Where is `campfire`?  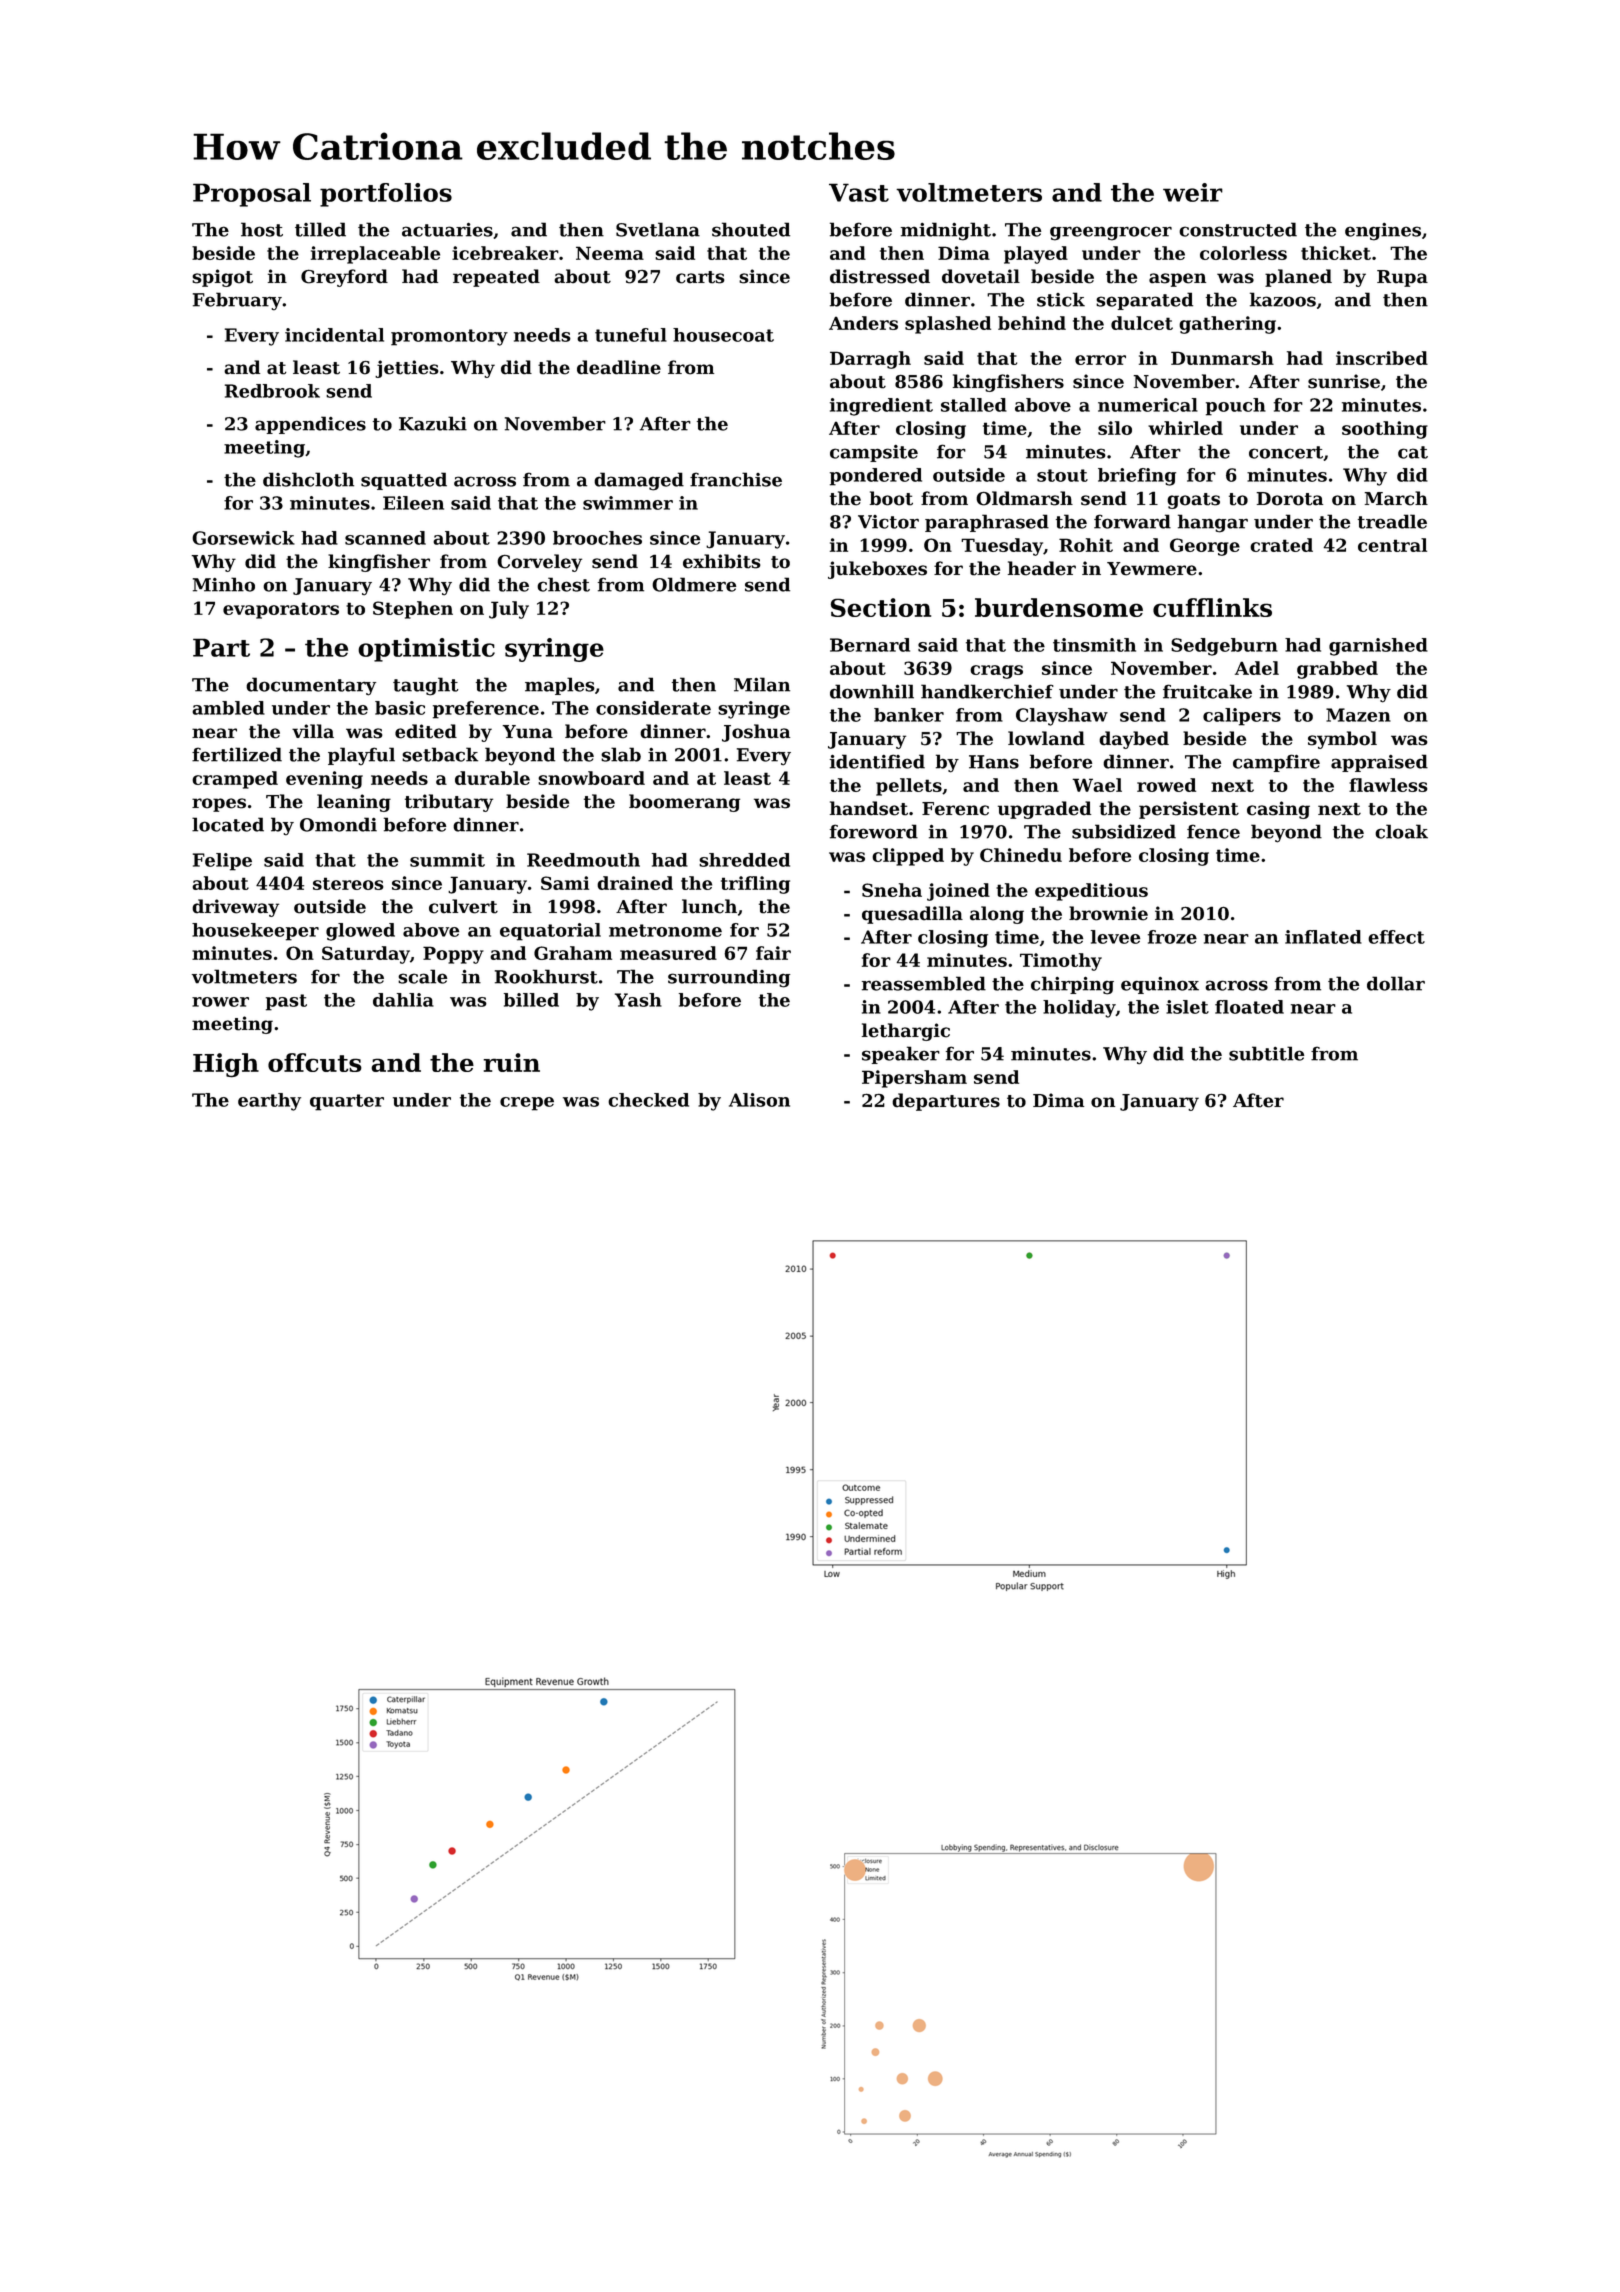
campfire is located at coordinates (1276, 763).
